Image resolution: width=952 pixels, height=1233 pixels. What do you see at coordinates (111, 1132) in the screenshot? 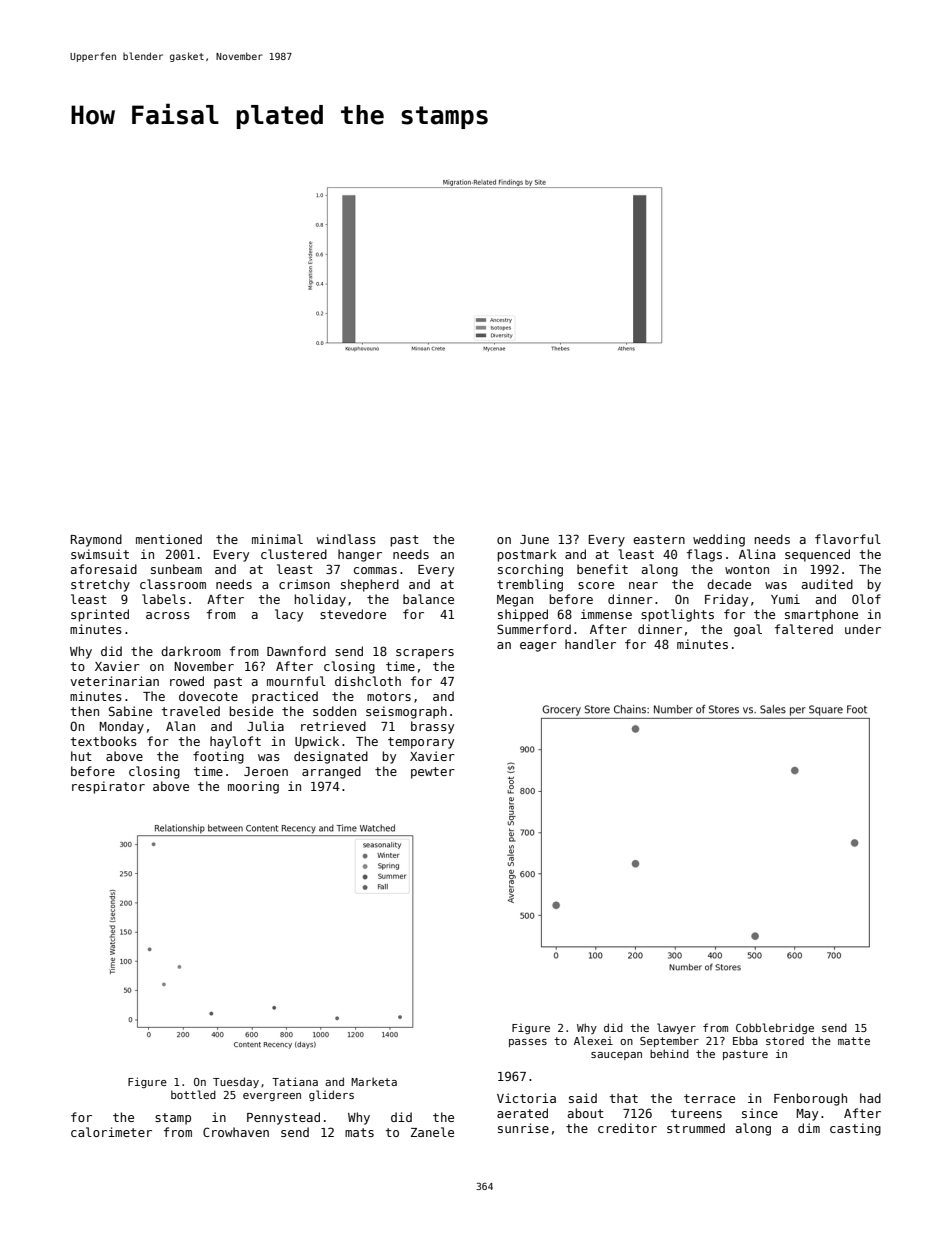
I see `calorimeter` at bounding box center [111, 1132].
